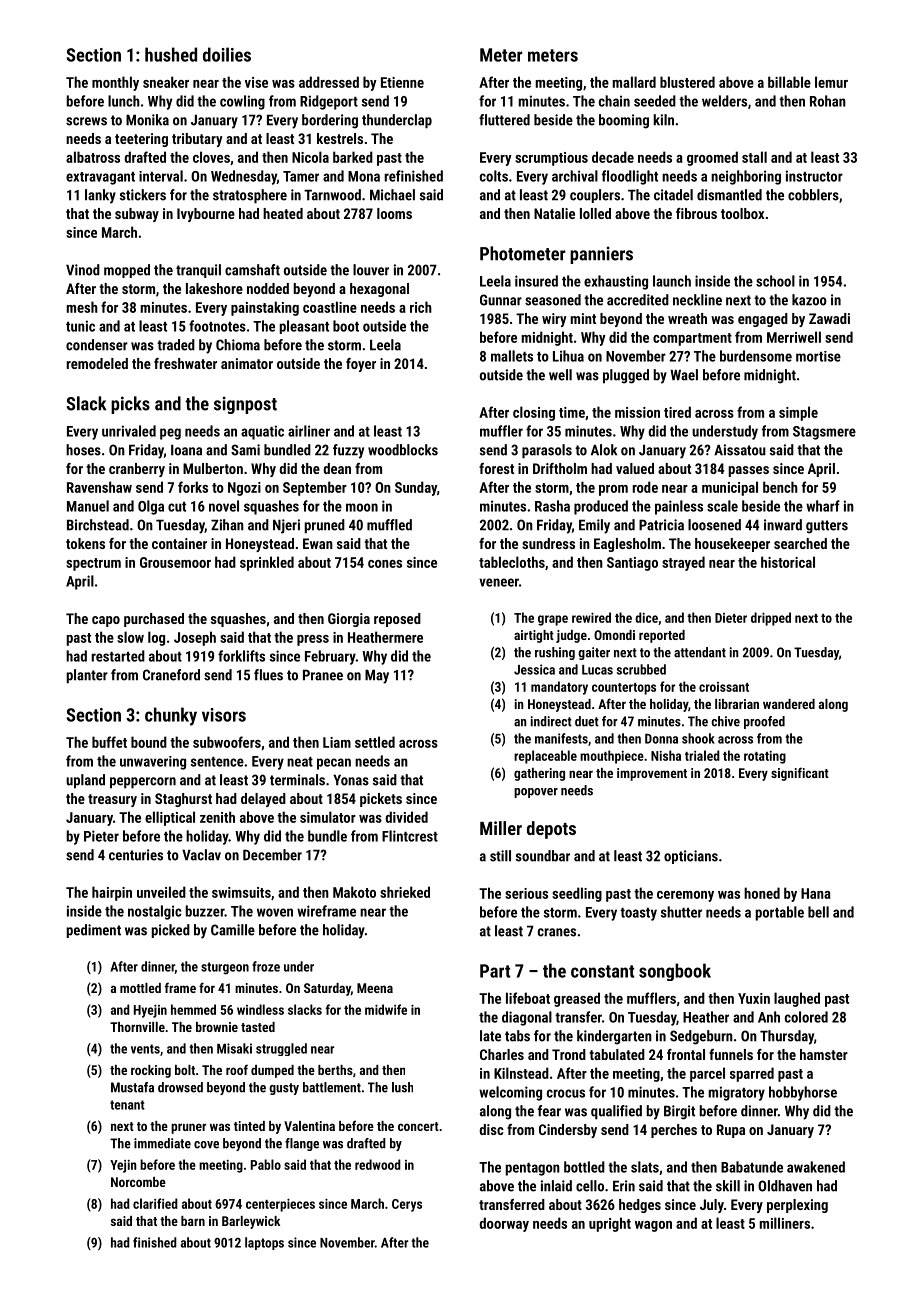 The height and width of the page is (1308, 924). Describe the element at coordinates (813, 195) in the page. I see `cobblers` at that location.
